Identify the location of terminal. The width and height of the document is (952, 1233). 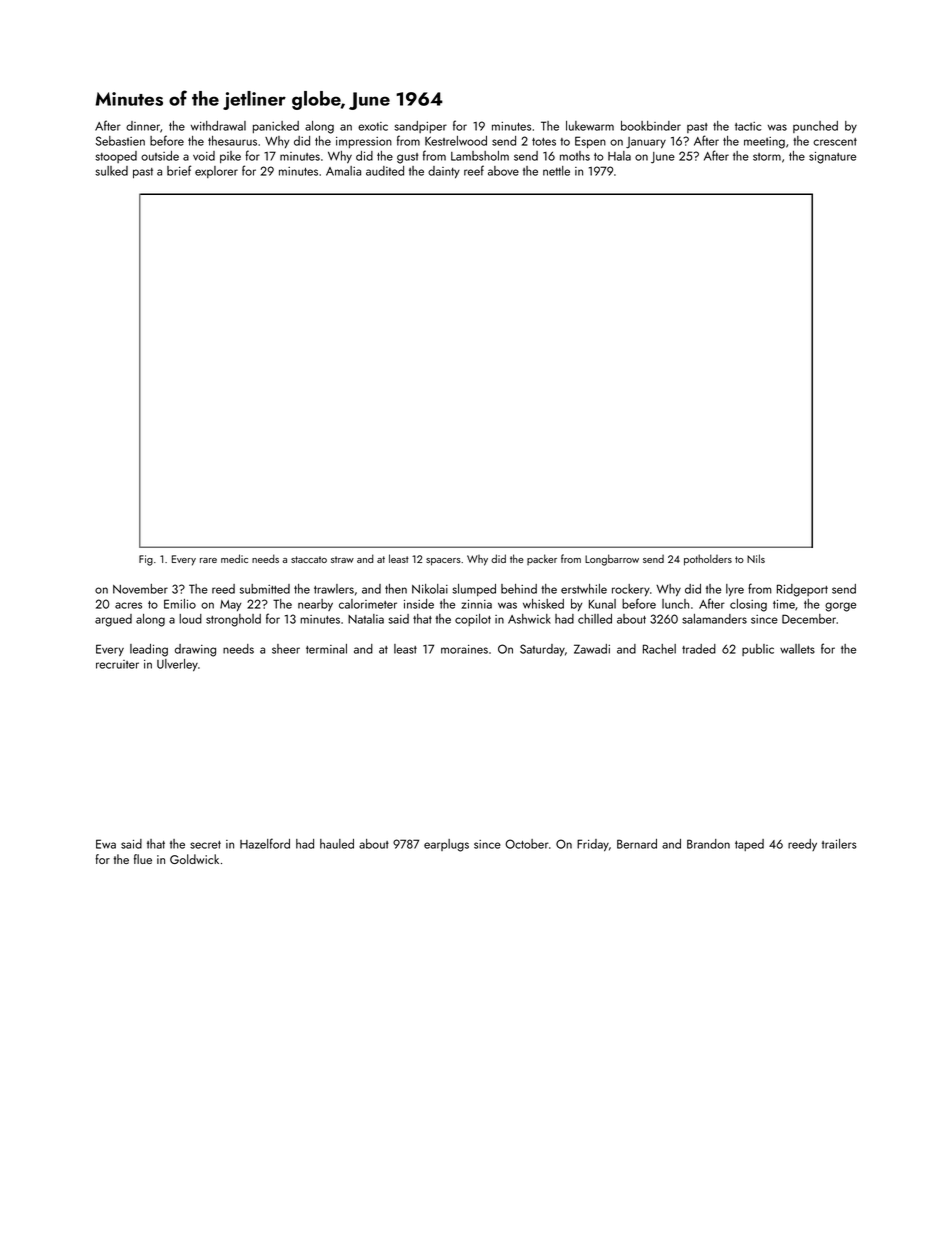
(326, 649).
